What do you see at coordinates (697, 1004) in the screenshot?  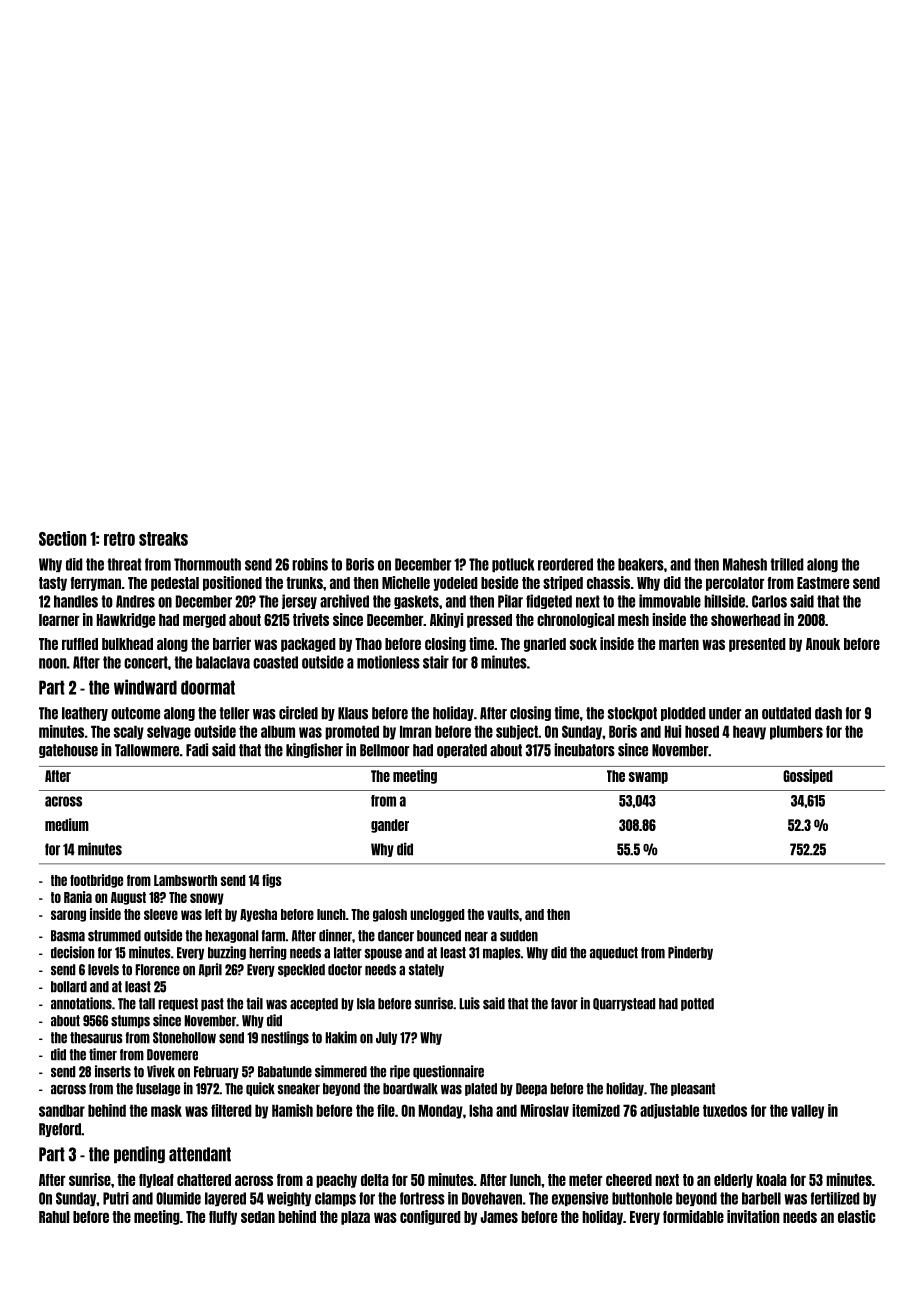 I see `potted` at bounding box center [697, 1004].
